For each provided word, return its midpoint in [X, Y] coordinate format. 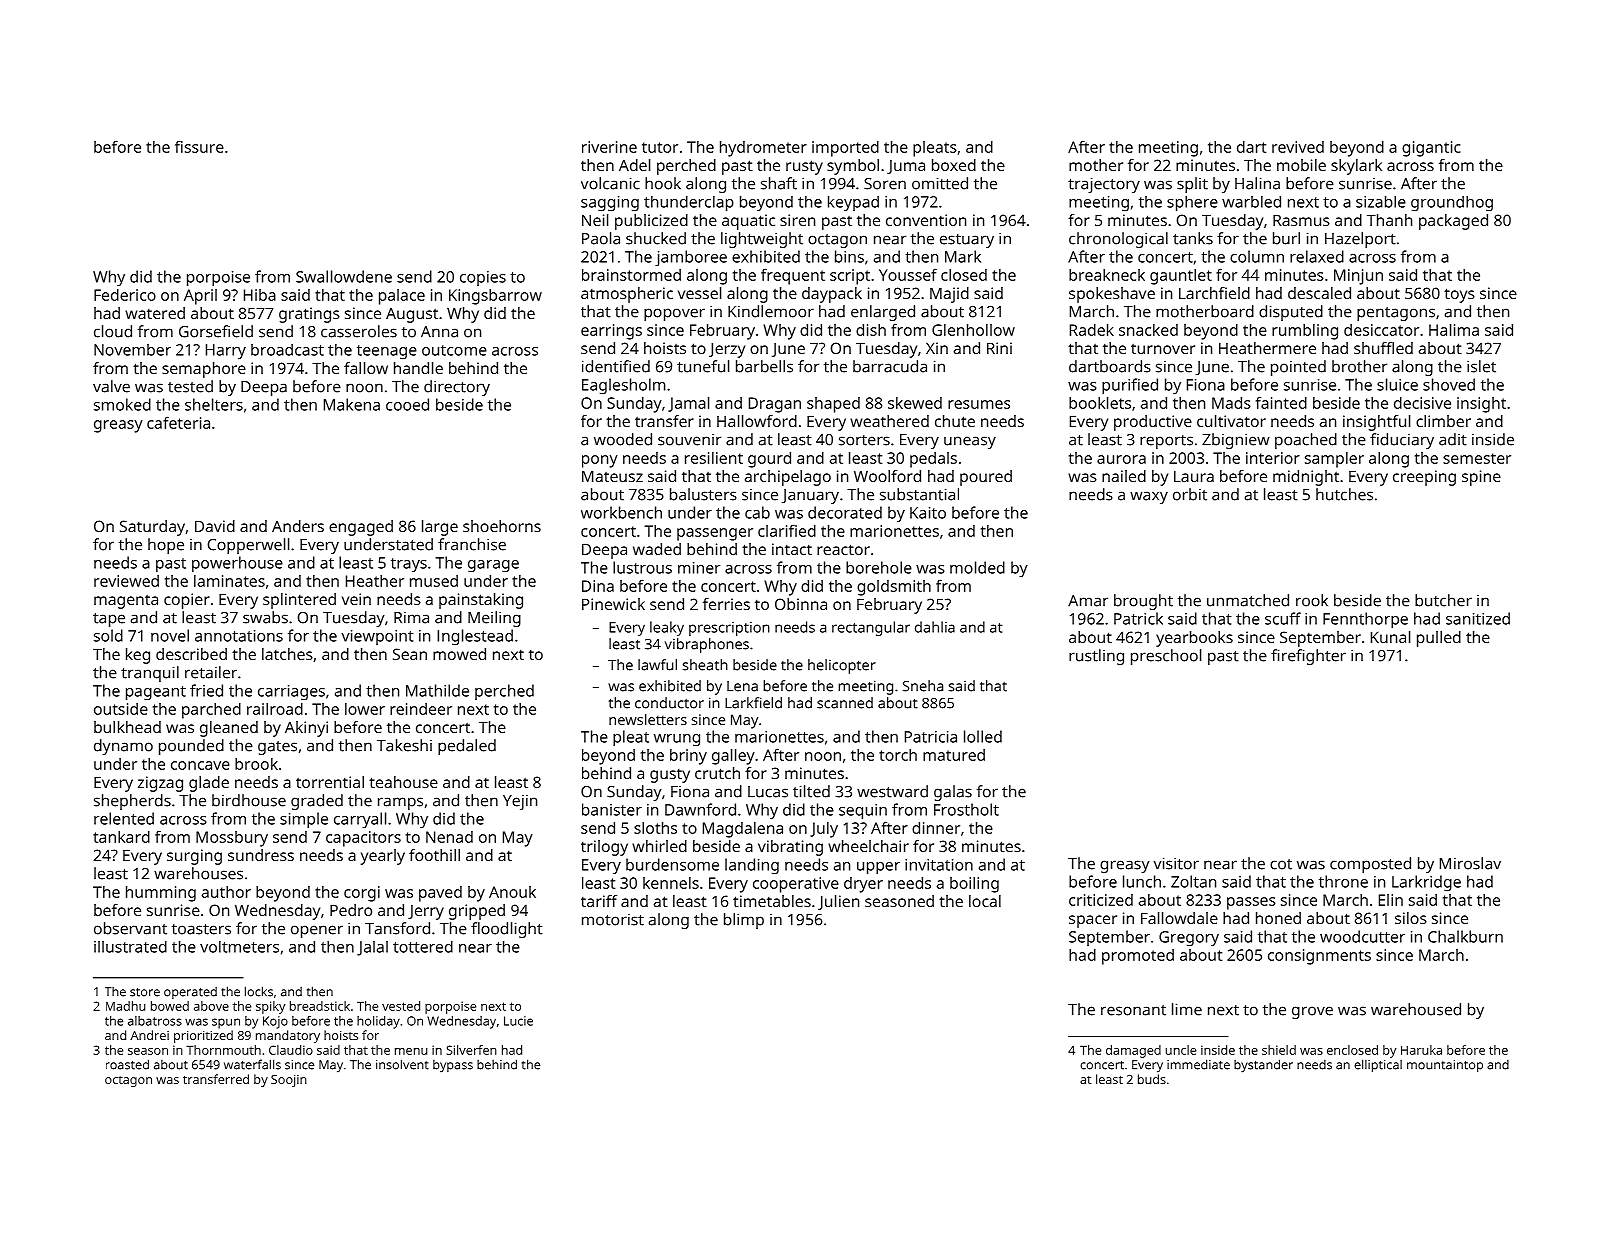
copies [483, 278]
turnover [1163, 349]
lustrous [642, 567]
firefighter [1308, 657]
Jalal [372, 948]
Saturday [152, 528]
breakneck [1107, 275]
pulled [1439, 639]
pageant [156, 693]
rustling [1096, 657]
